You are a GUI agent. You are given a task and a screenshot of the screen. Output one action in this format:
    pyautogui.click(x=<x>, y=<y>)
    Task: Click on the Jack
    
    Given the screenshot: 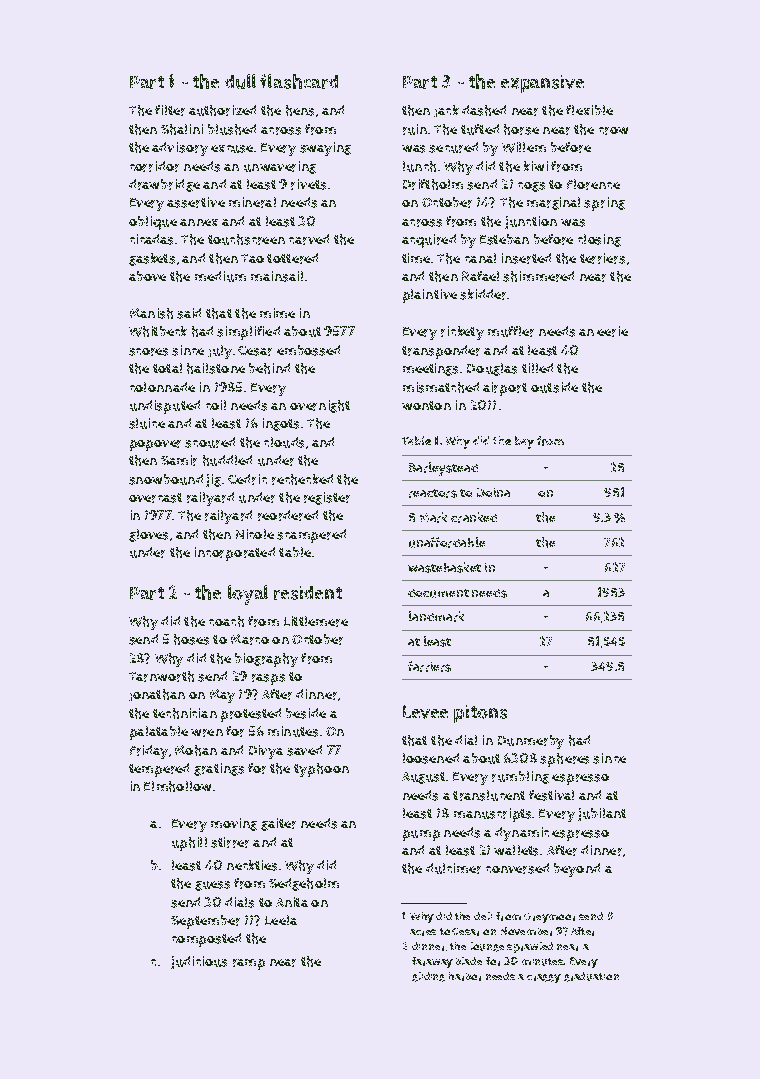 What is the action you would take?
    pyautogui.click(x=446, y=111)
